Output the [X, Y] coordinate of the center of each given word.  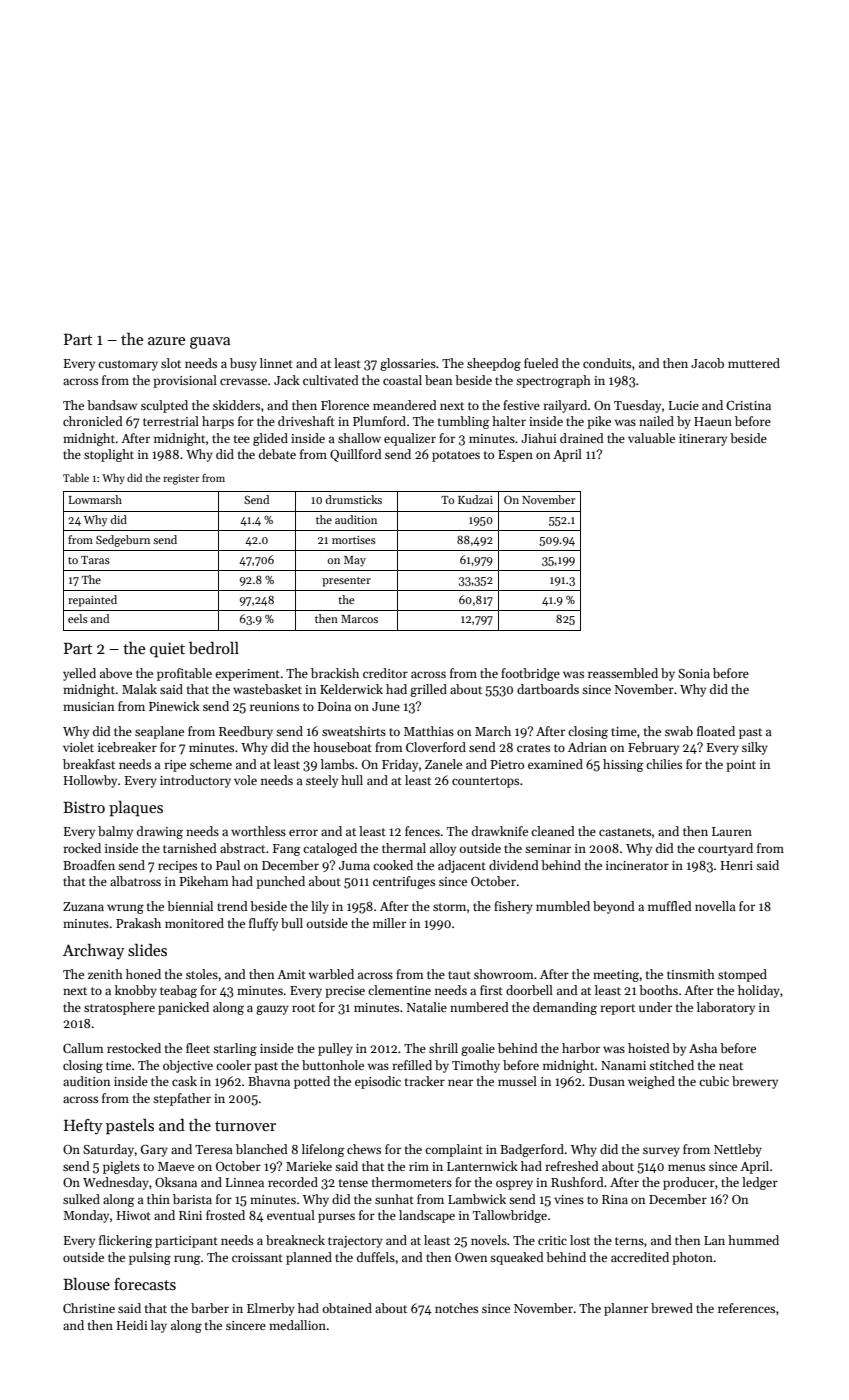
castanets [625, 832]
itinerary [703, 440]
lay [159, 1326]
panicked [183, 1008]
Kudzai [475, 499]
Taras [95, 560]
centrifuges [404, 882]
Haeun [713, 421]
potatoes [456, 456]
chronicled [93, 421]
